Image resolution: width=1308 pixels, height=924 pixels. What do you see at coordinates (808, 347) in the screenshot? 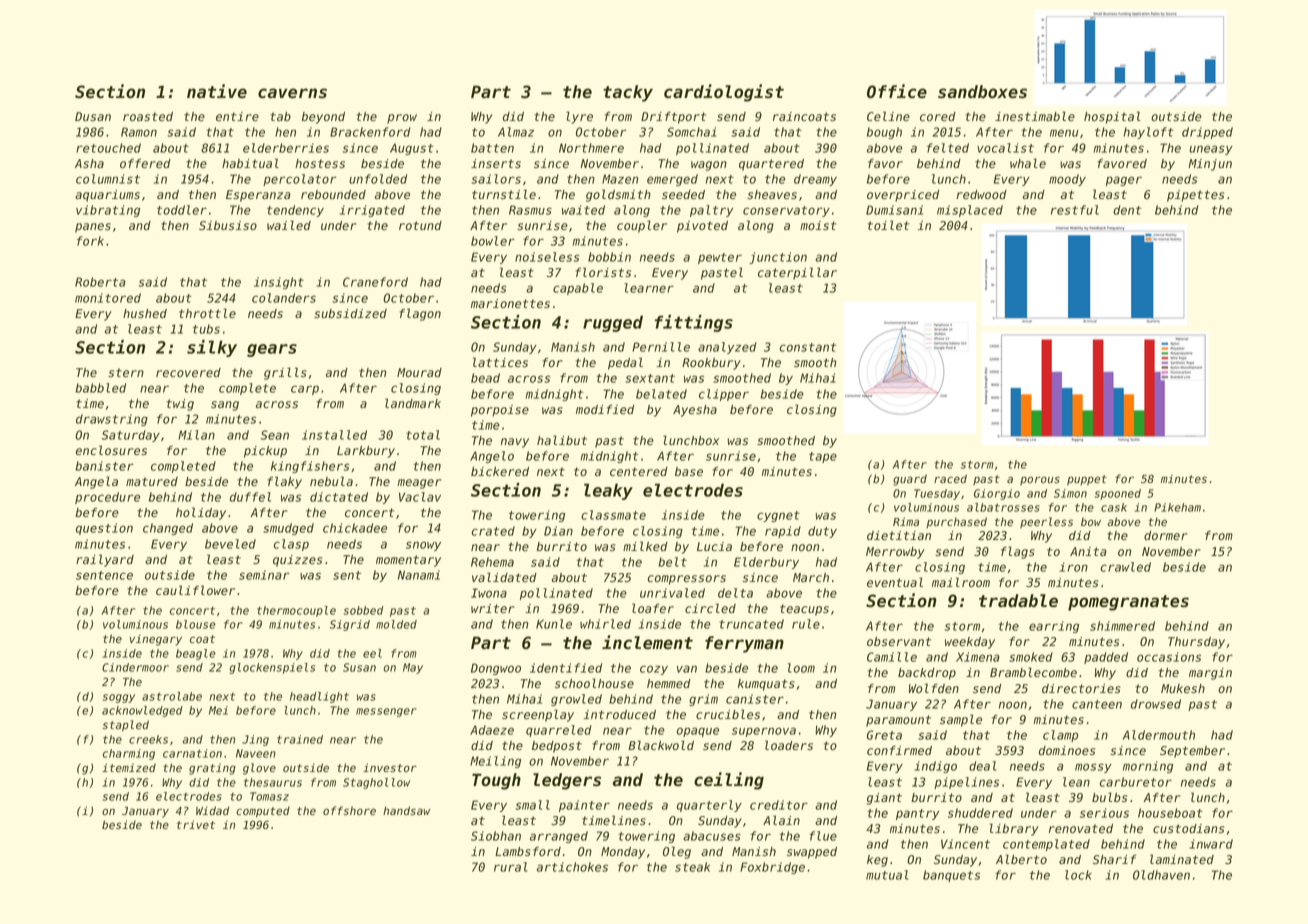
I see `constant` at bounding box center [808, 347].
